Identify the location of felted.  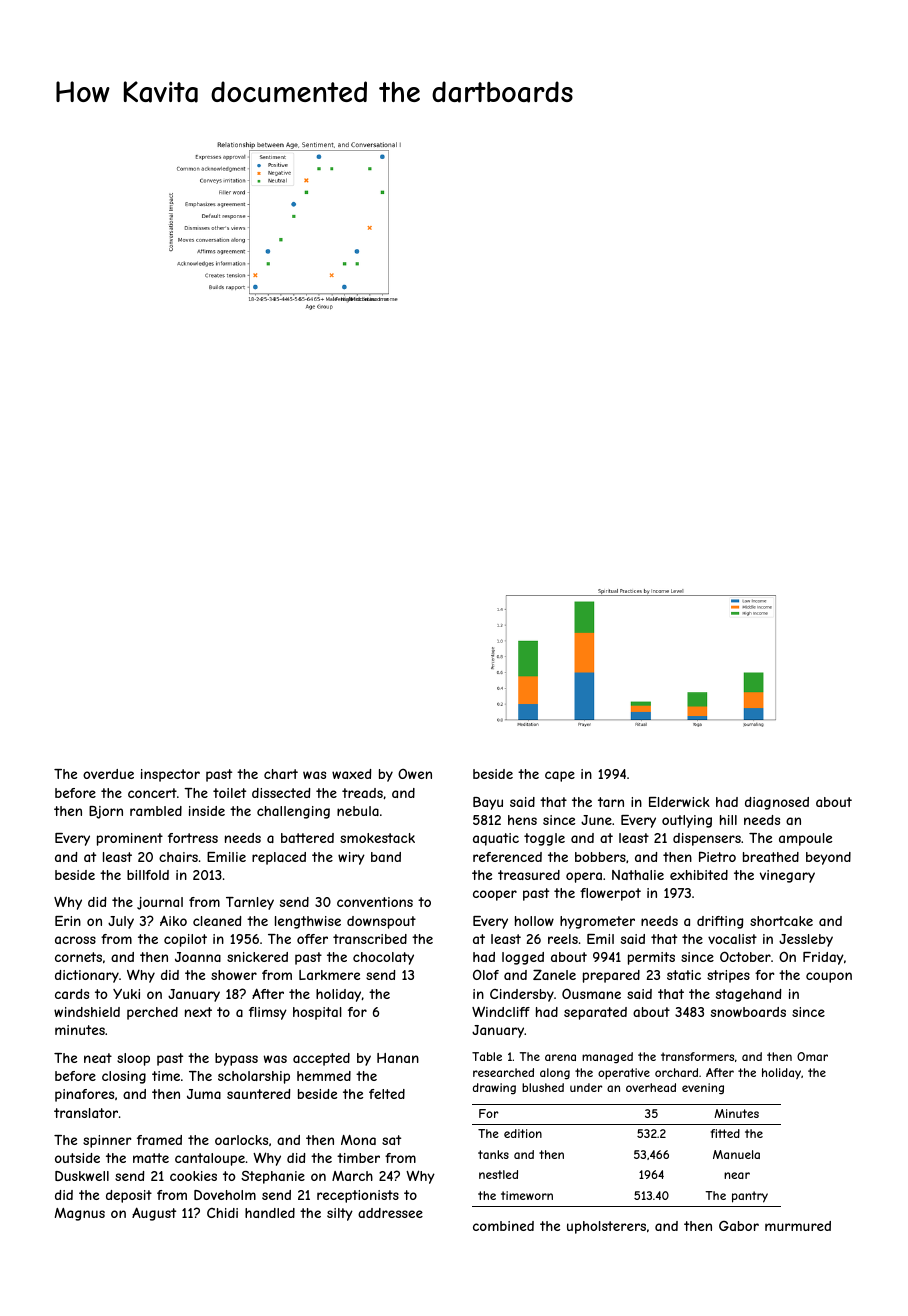
(387, 1094).
